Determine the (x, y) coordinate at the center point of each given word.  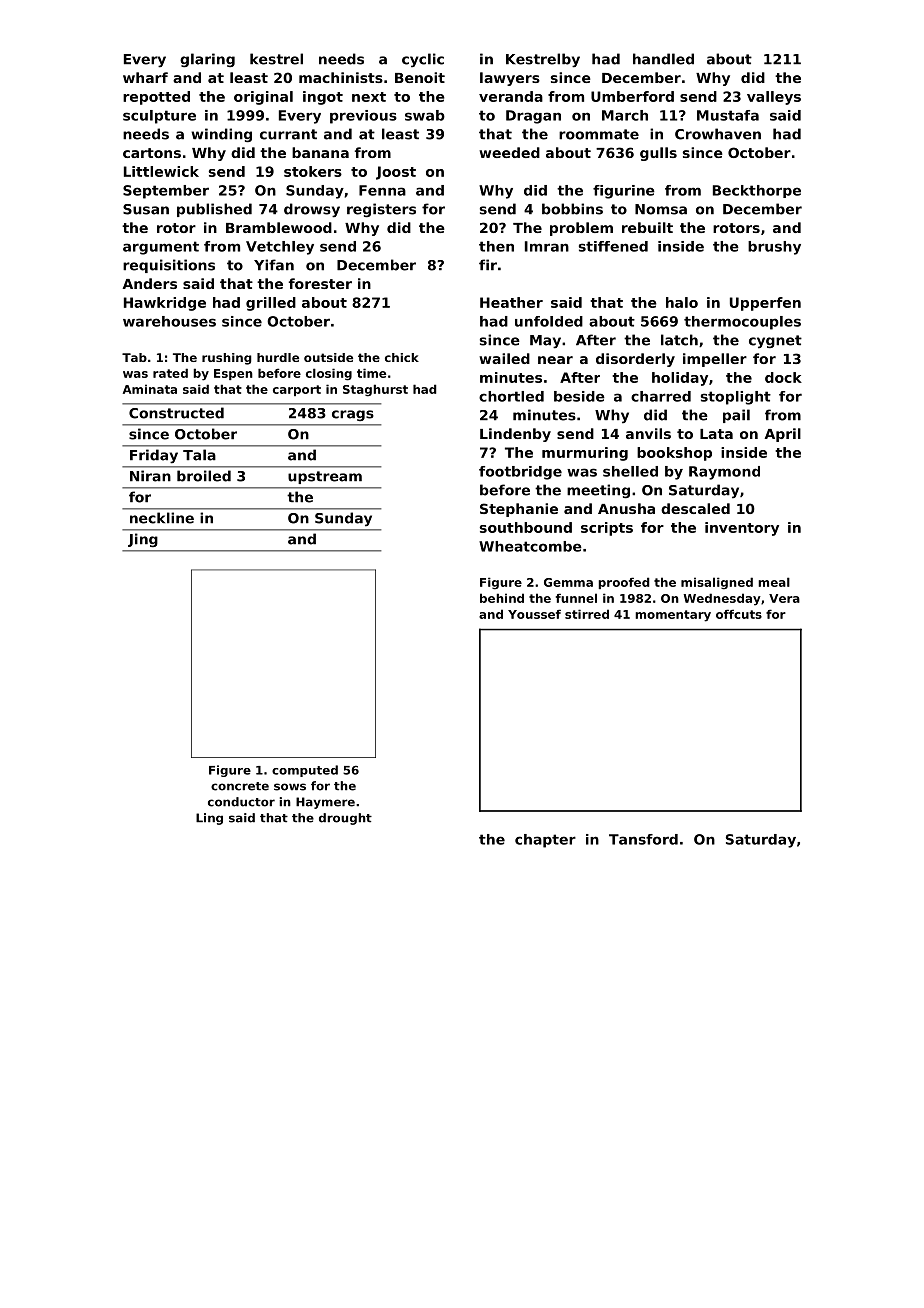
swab (425, 115)
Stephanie (519, 510)
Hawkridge (165, 304)
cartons (152, 153)
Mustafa (728, 115)
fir (488, 265)
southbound (526, 527)
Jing (143, 540)
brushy (774, 248)
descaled (695, 508)
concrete (240, 786)
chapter (545, 841)
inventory (742, 529)
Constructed (176, 413)
